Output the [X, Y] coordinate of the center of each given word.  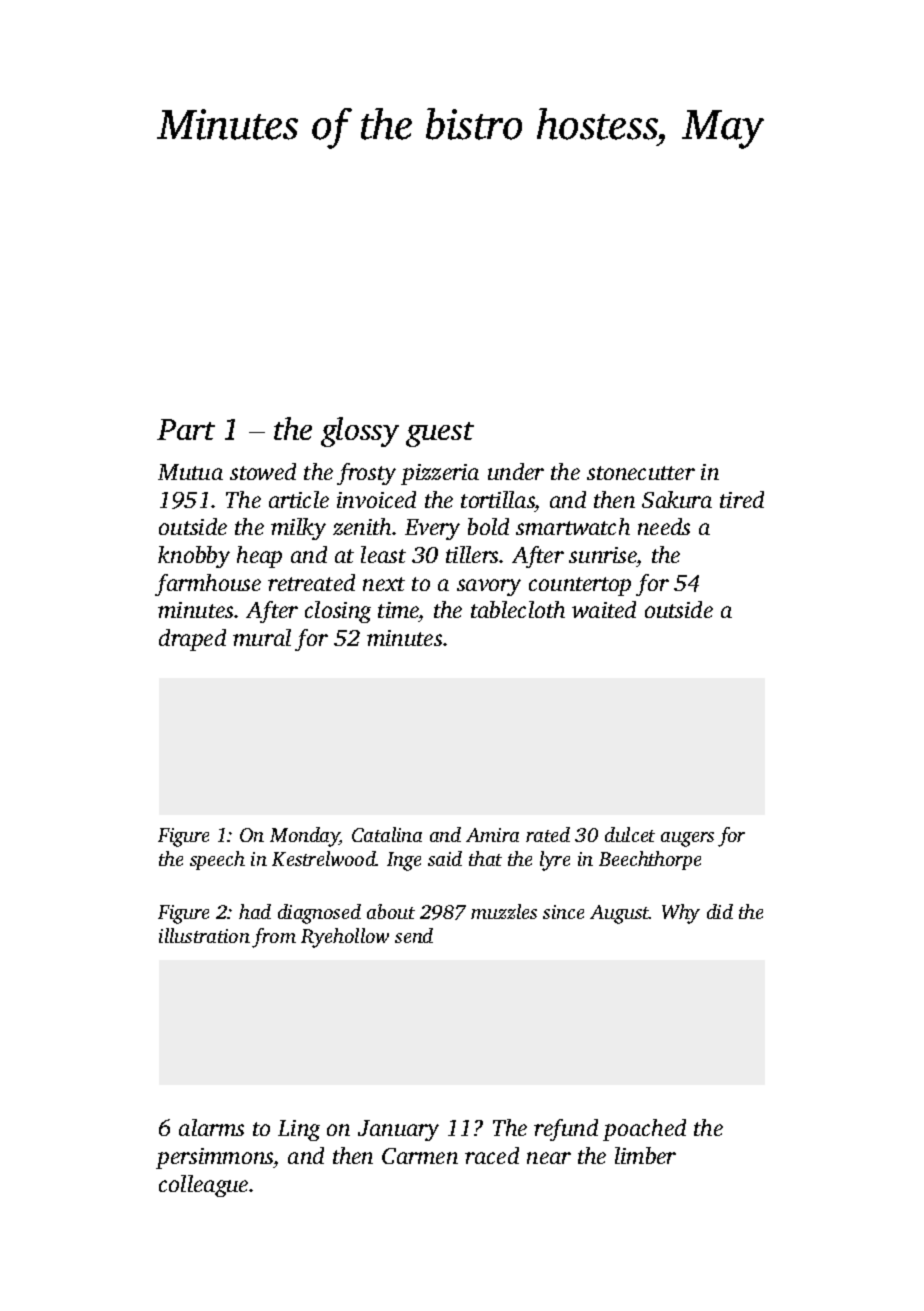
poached [644, 1130]
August [620, 914]
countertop [580, 586]
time [398, 612]
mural [262, 637]
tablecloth [518, 609]
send [414, 935]
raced [492, 1155]
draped [192, 640]
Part [186, 429]
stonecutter [641, 473]
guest [440, 434]
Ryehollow [345, 938]
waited [604, 609]
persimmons [215, 1158]
